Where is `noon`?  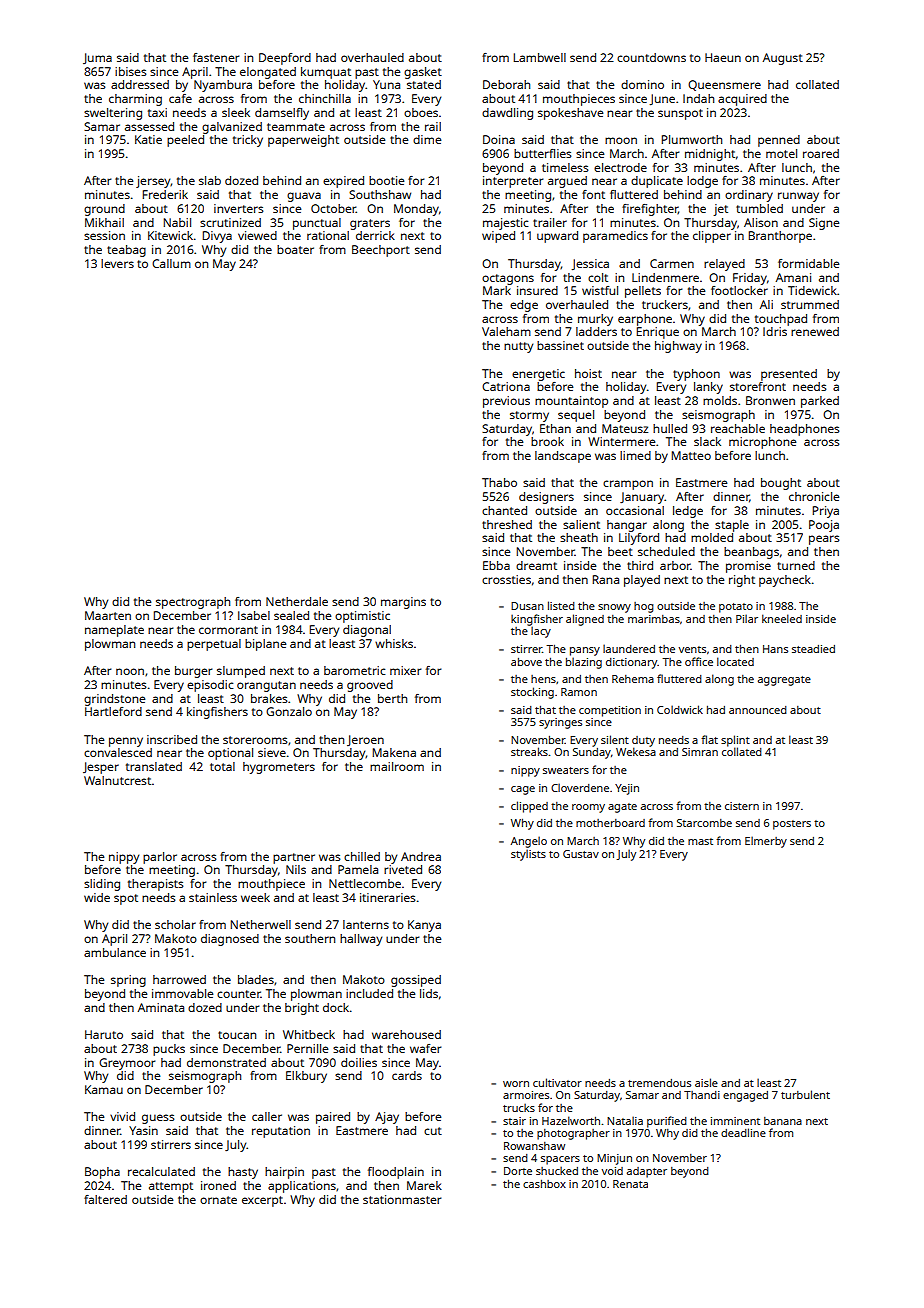
noon is located at coordinates (130, 671).
